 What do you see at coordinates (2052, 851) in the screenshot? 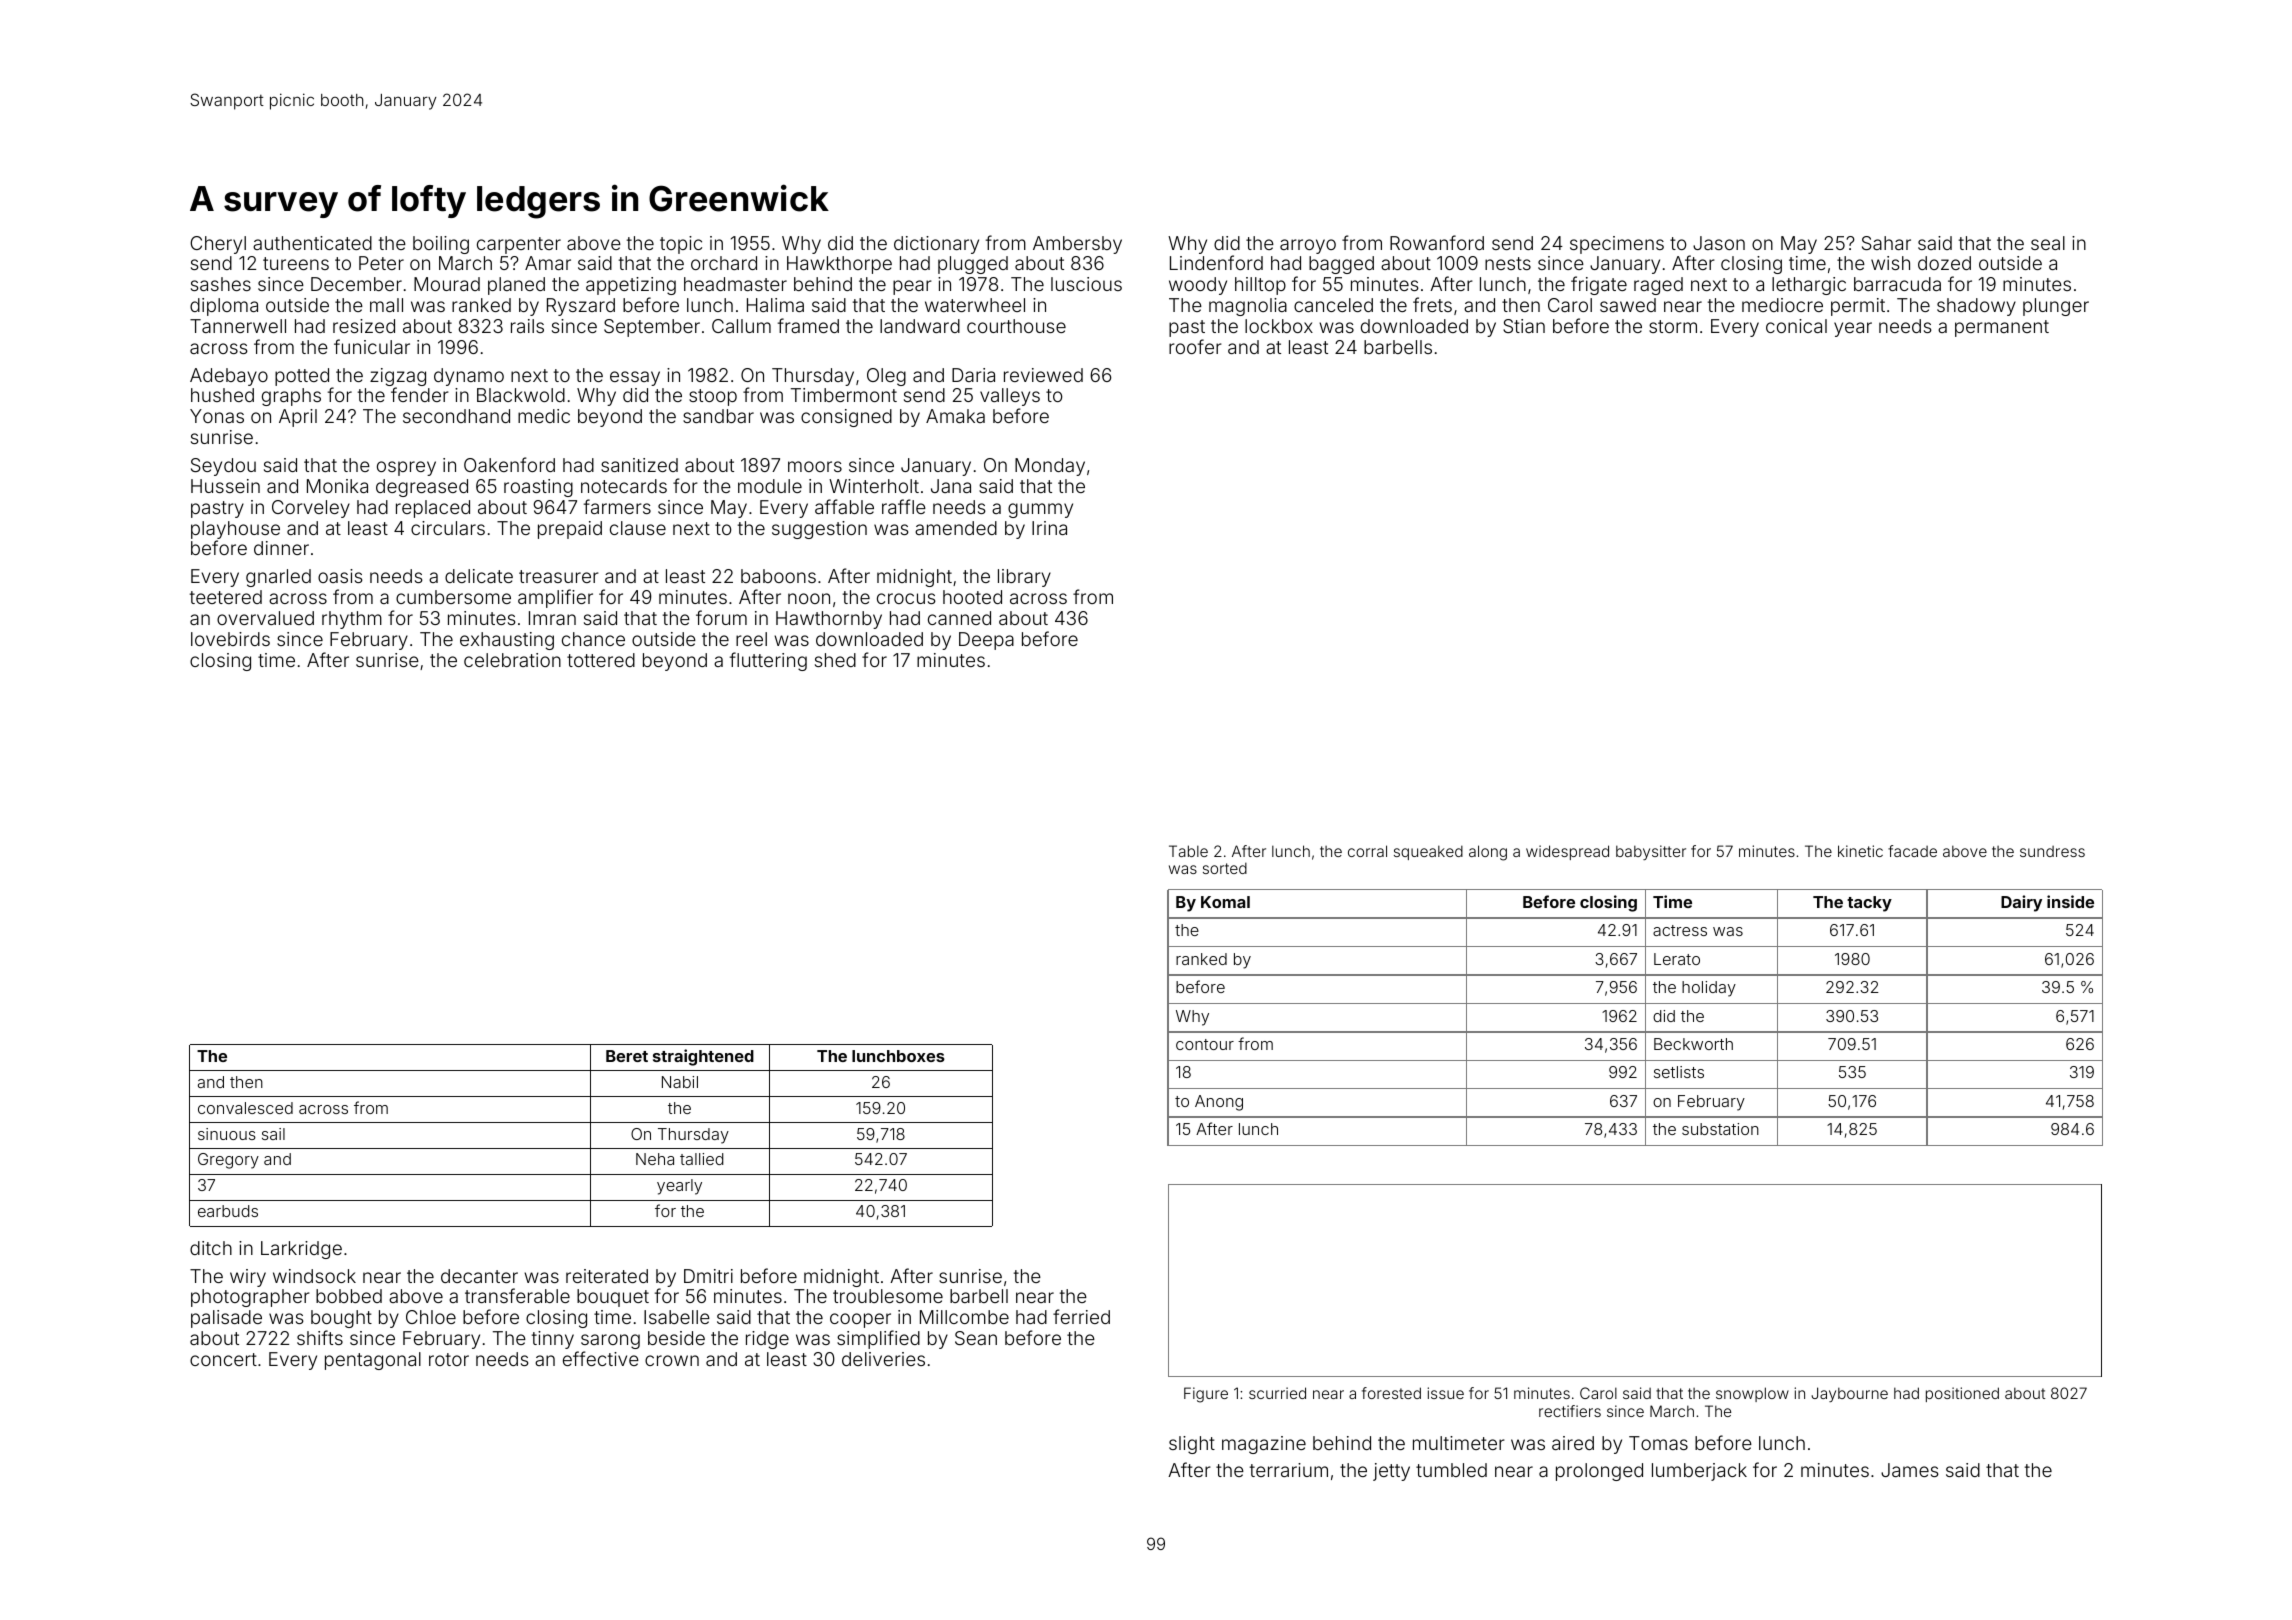
I see `sundress` at bounding box center [2052, 851].
